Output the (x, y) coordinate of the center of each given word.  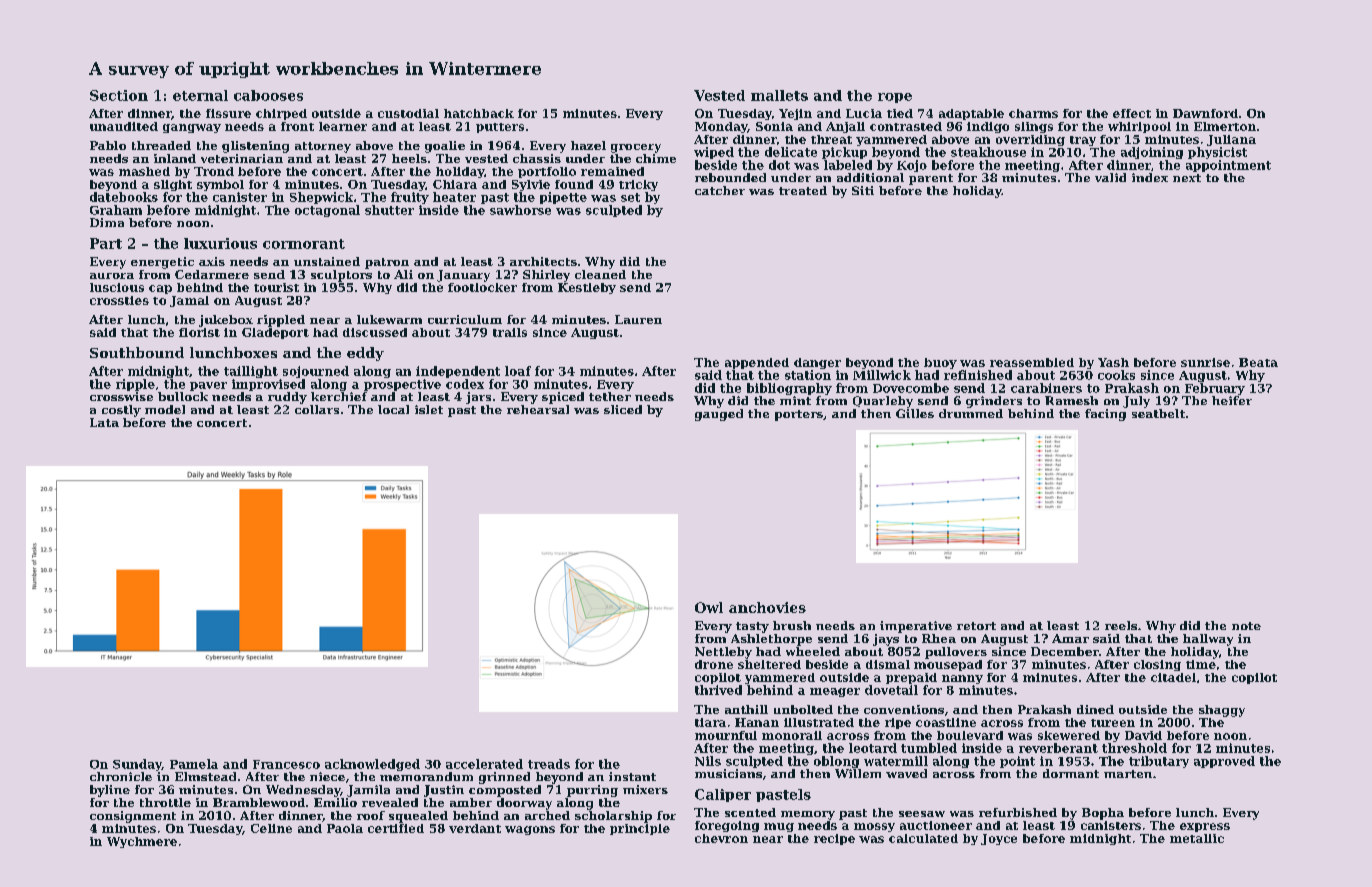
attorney (323, 147)
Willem (858, 773)
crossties (119, 300)
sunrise (1205, 362)
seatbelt (1158, 413)
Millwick (882, 375)
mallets (779, 95)
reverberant (1058, 748)
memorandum (426, 776)
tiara (710, 722)
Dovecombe (911, 388)
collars (317, 409)
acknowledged (372, 765)
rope (895, 98)
